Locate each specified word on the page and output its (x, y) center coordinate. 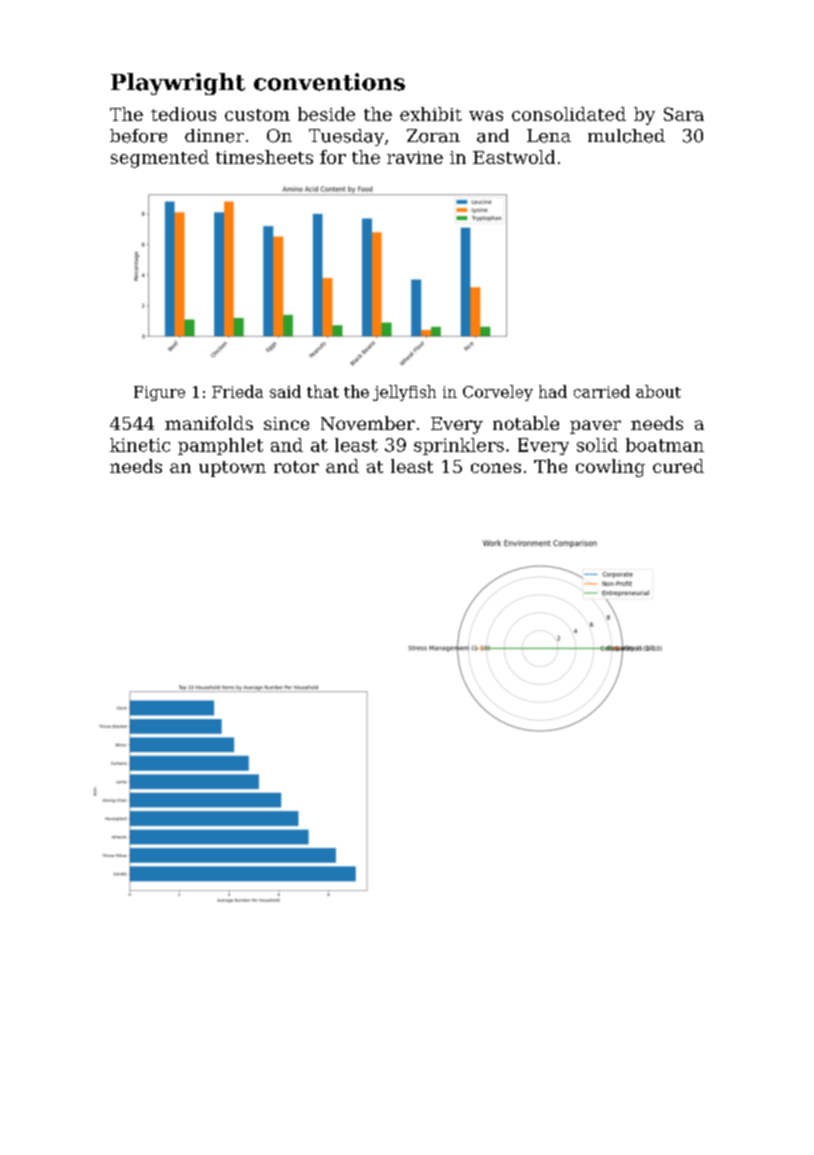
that (323, 391)
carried (602, 391)
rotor (296, 467)
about (658, 391)
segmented (160, 159)
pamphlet (220, 446)
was (486, 116)
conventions (329, 82)
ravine (415, 157)
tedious (183, 114)
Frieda (237, 391)
